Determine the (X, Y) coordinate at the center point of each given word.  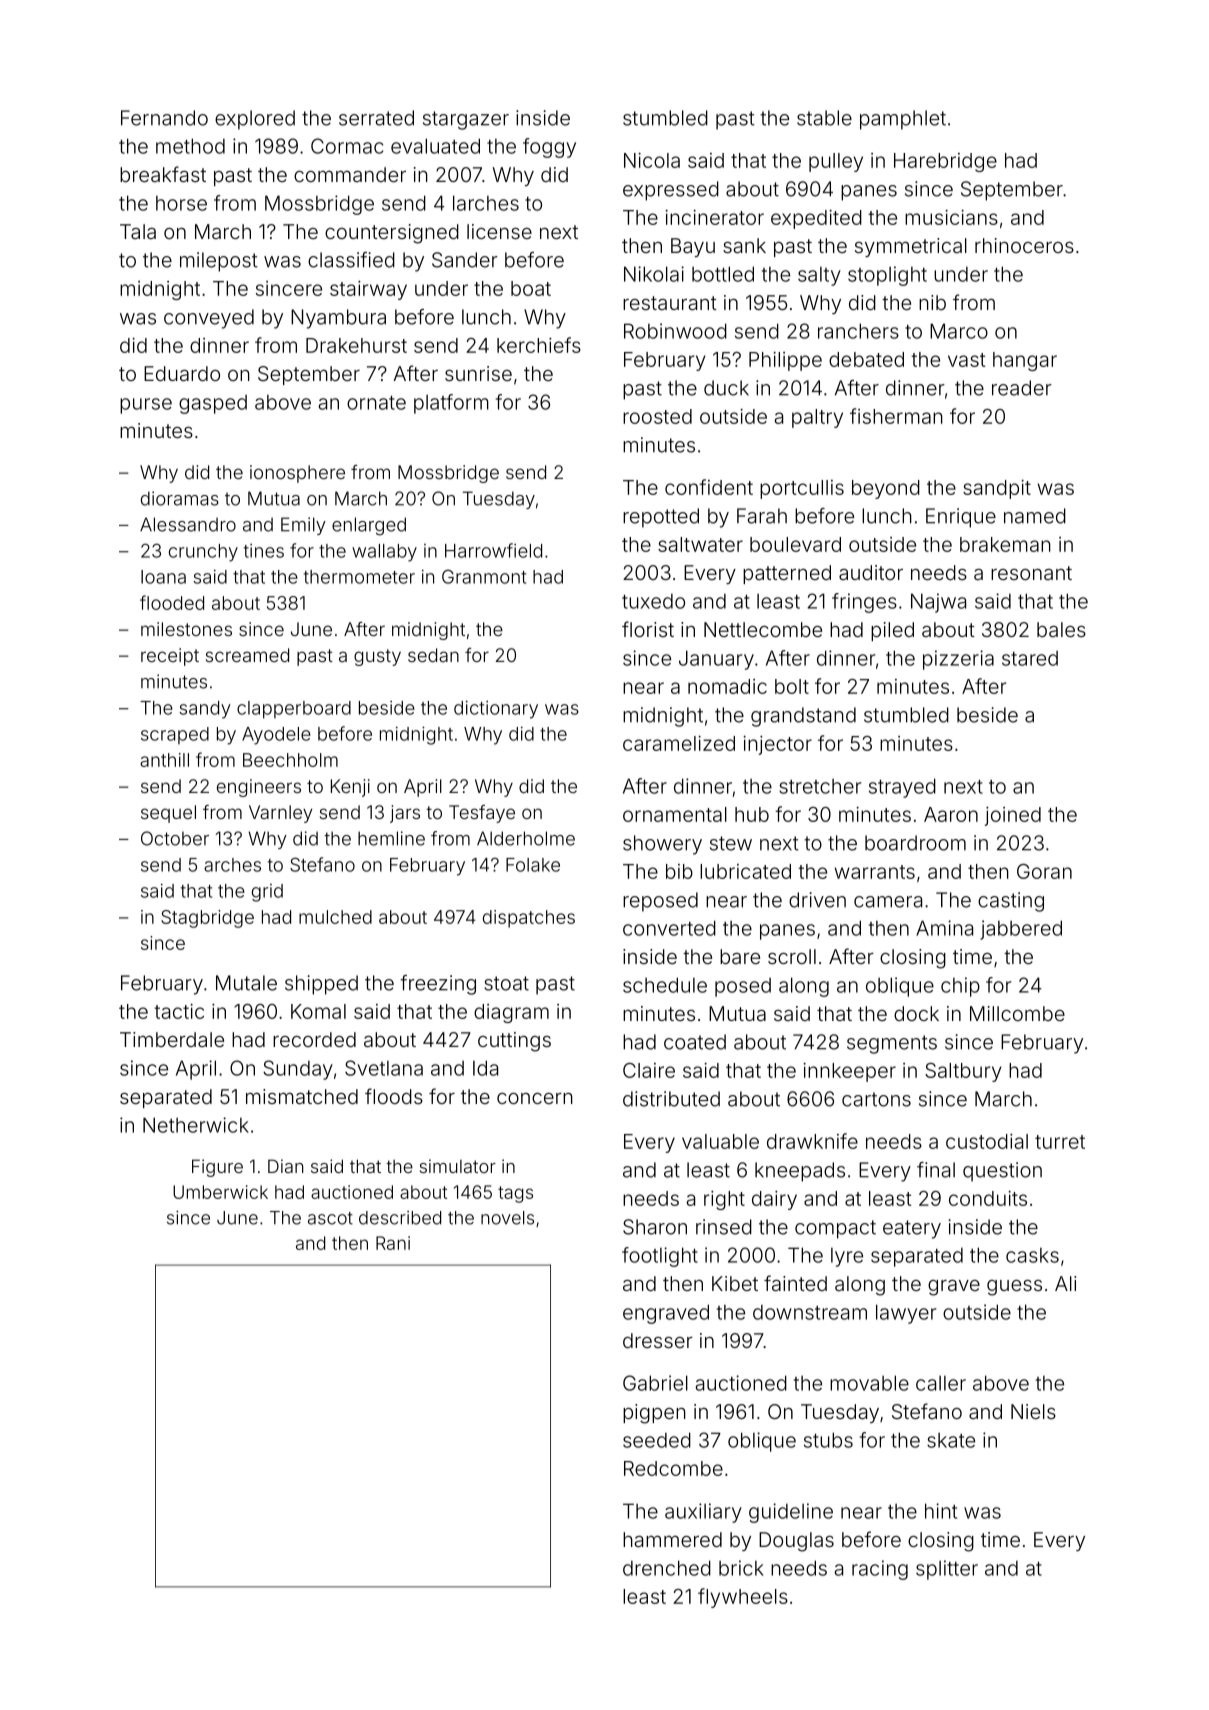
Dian (285, 1166)
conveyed (209, 319)
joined (1013, 816)
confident (709, 487)
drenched (667, 1568)
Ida (485, 1068)
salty (819, 276)
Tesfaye (482, 814)
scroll (792, 956)
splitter (947, 1570)
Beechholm (290, 760)
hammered (672, 1539)
